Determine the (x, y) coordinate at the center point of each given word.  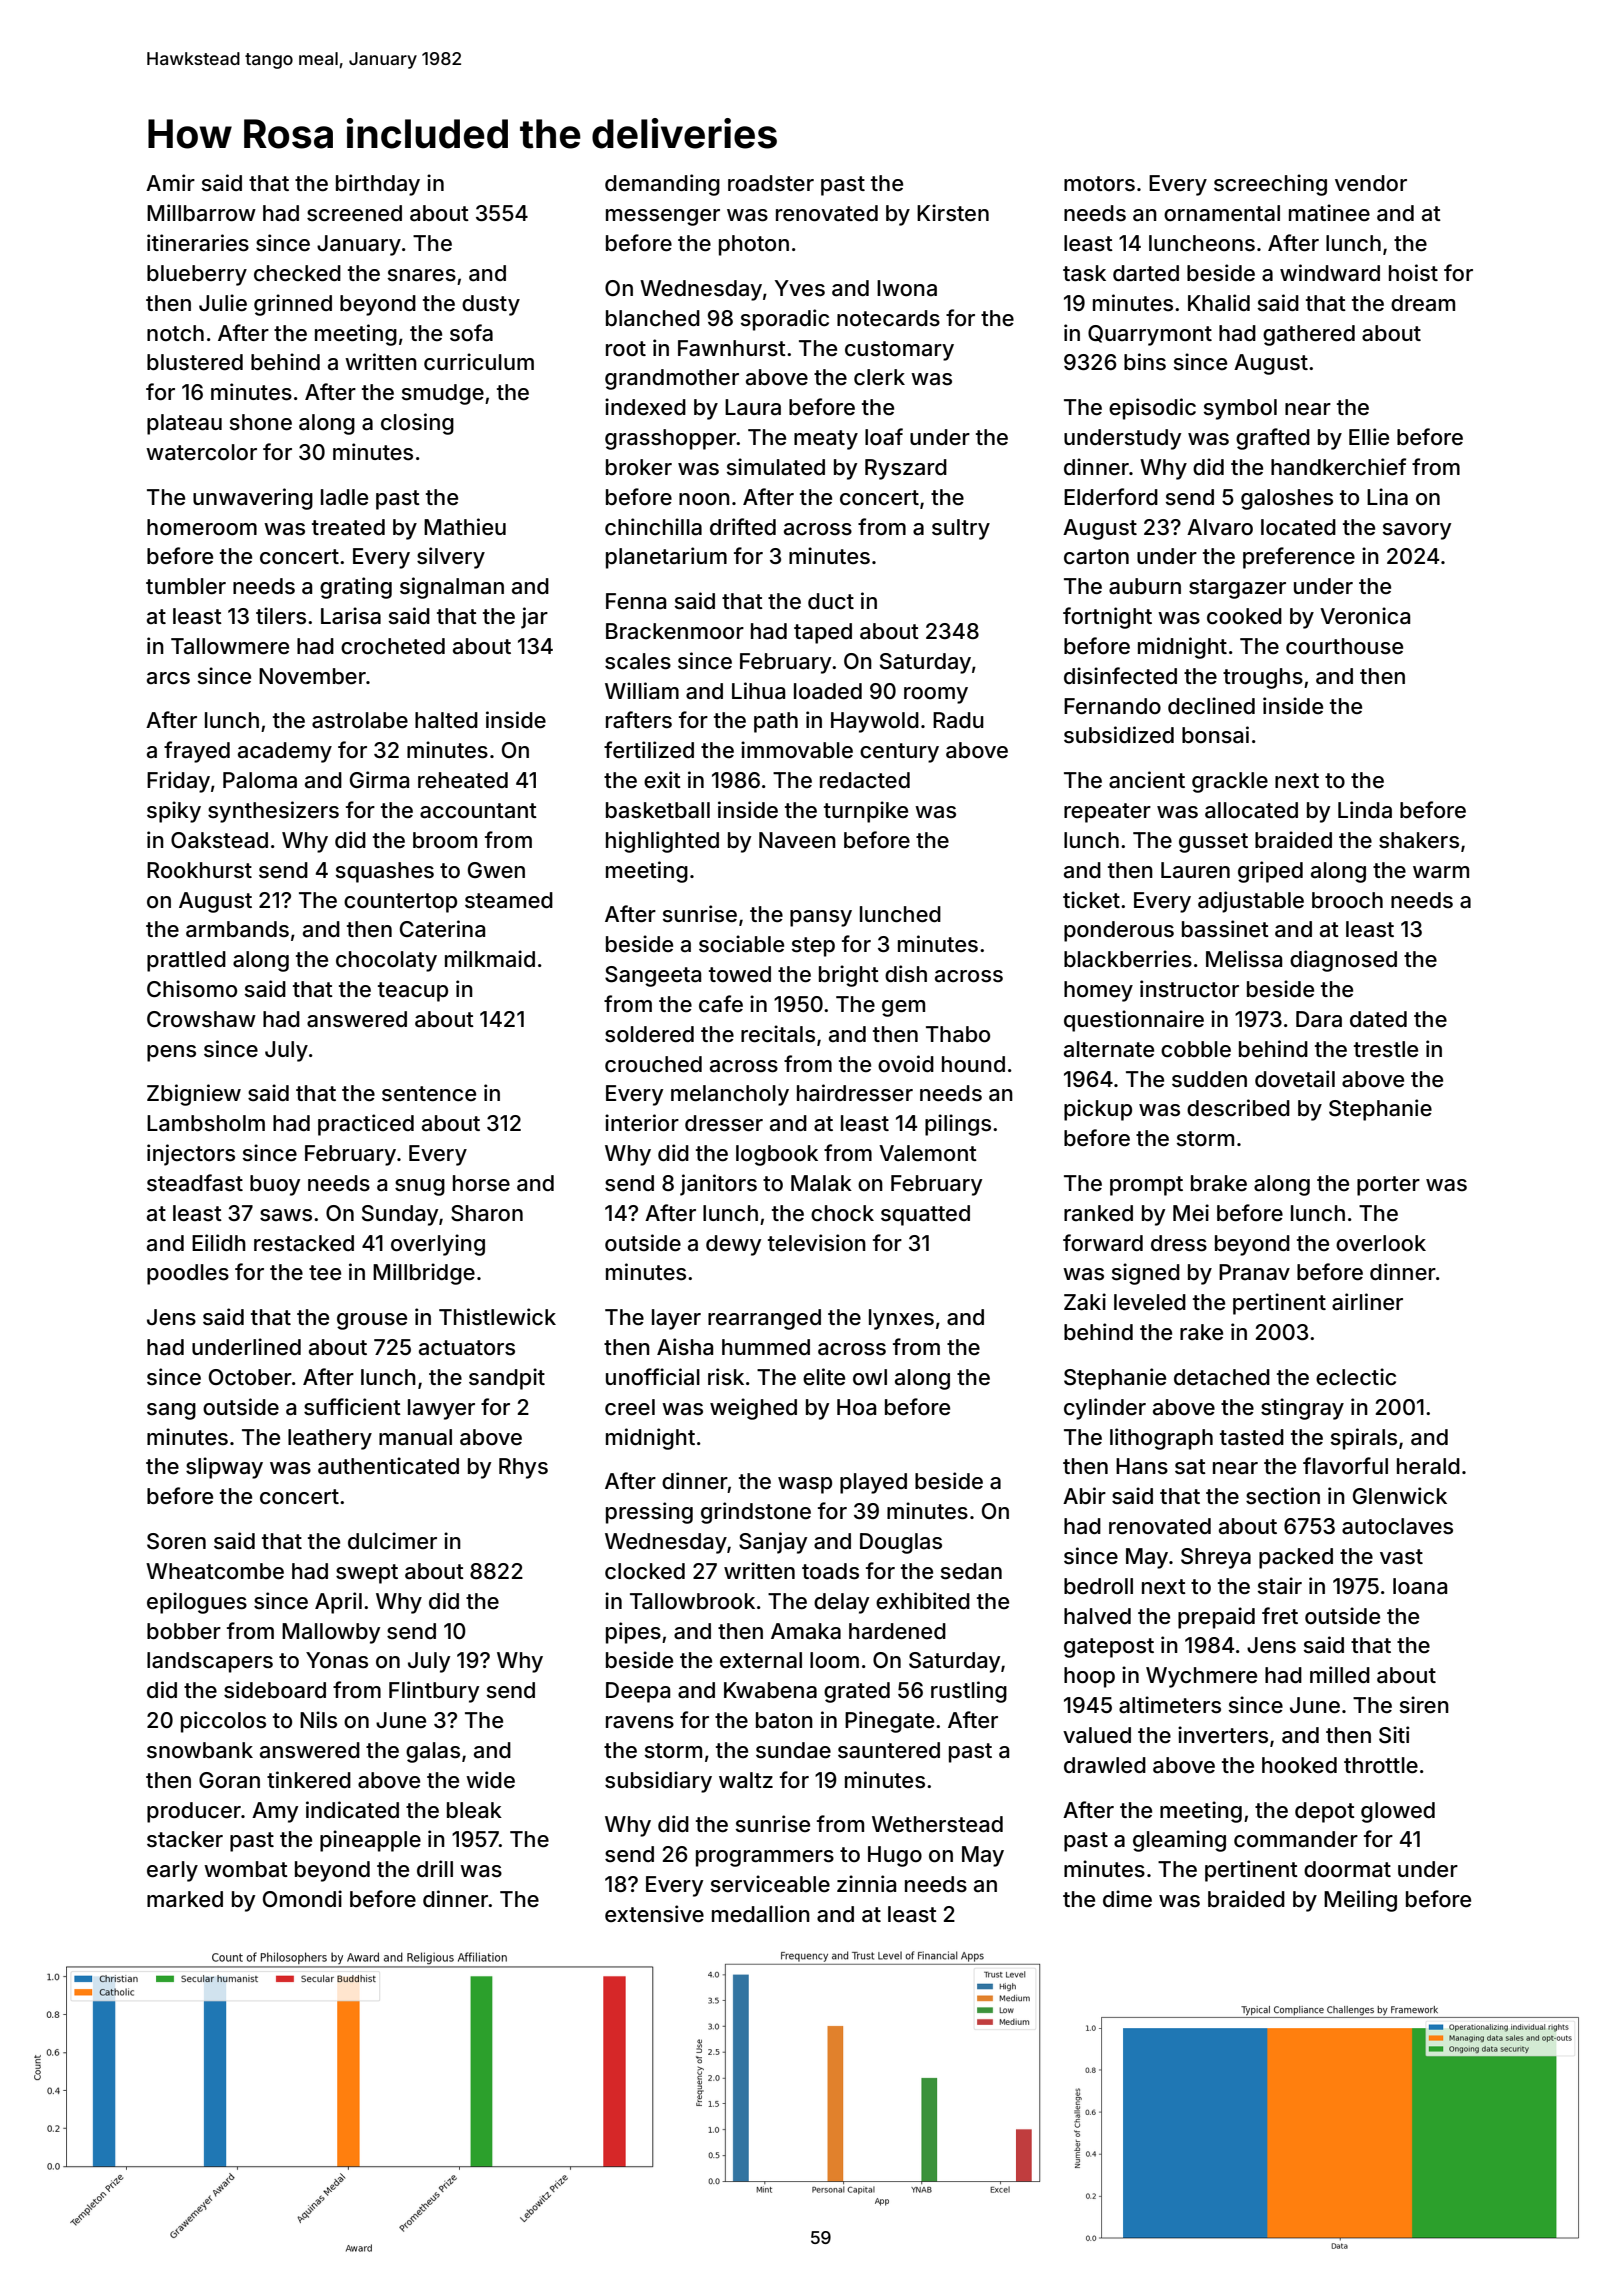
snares (422, 275)
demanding (662, 185)
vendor (1371, 183)
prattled (186, 961)
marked (185, 1899)
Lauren (1195, 870)
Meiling (1360, 1901)
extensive (654, 1914)
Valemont (928, 1153)
